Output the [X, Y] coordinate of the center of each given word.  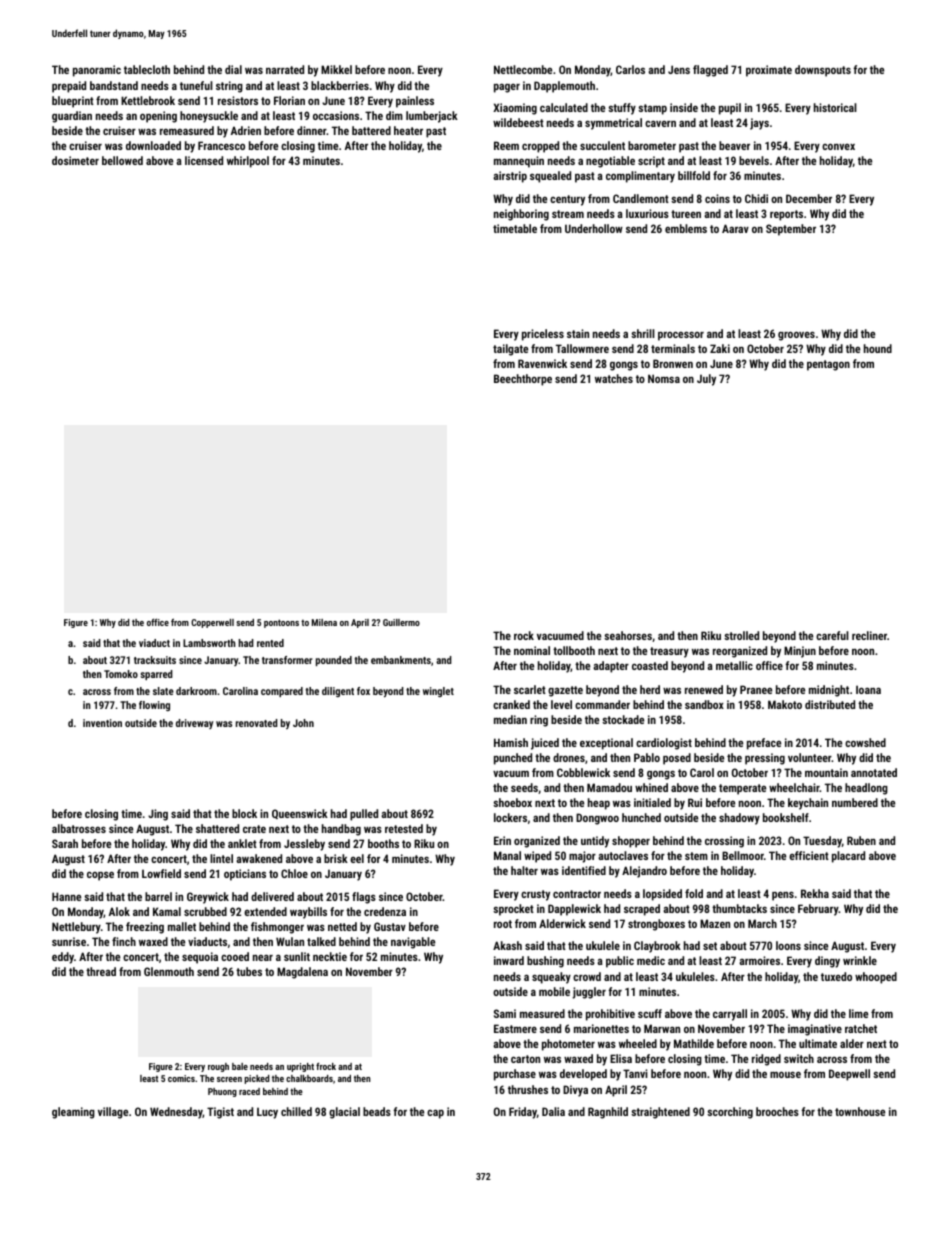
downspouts [823, 71]
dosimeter [75, 160]
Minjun [800, 652]
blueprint [73, 102]
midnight [829, 691]
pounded [334, 661]
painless [415, 102]
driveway [194, 724]
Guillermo [401, 622]
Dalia [553, 1111]
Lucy [267, 1113]
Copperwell [212, 623]
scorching [730, 1113]
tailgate [510, 350]
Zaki [720, 348]
